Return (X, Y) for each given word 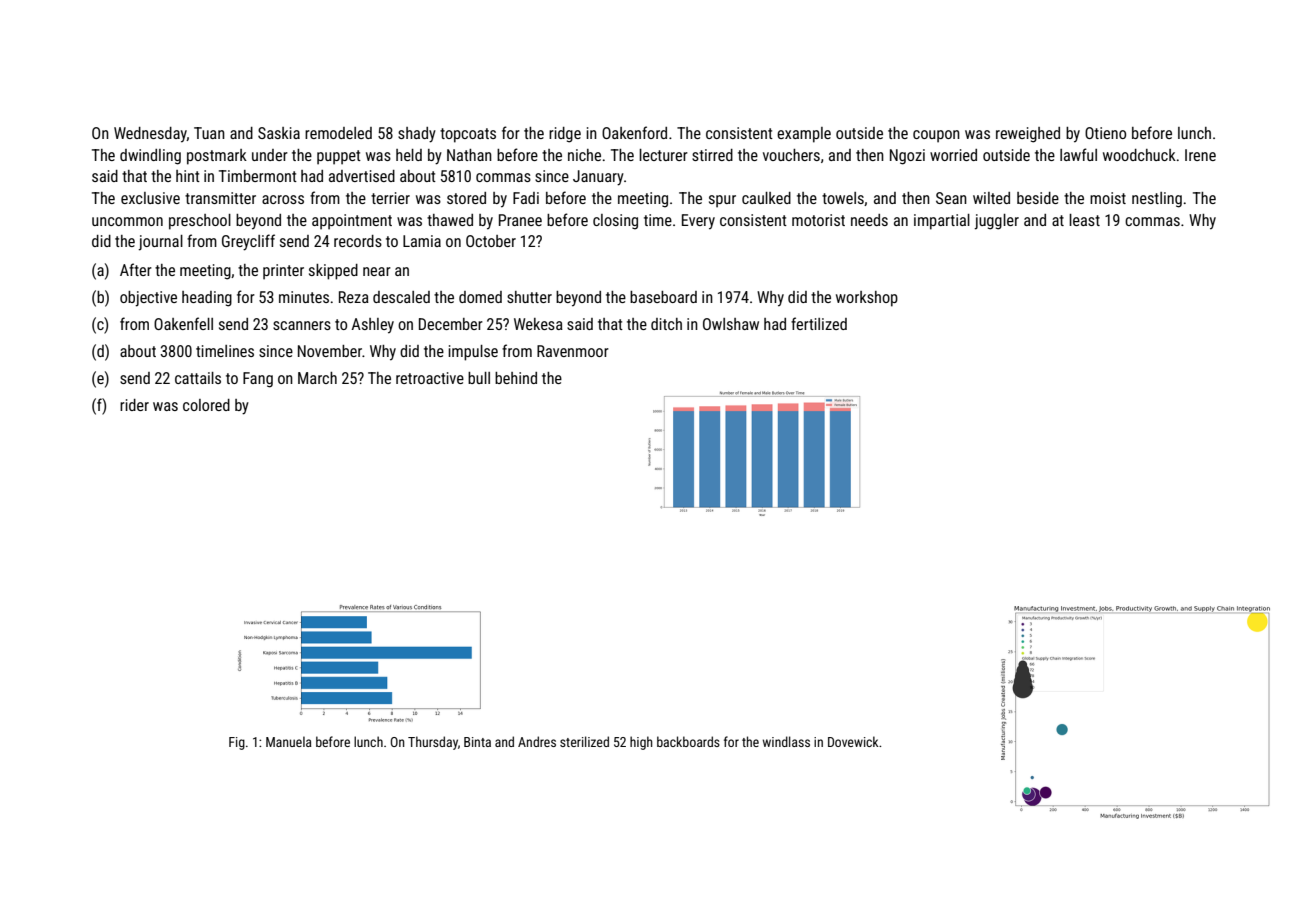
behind (516, 378)
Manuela (288, 741)
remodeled (338, 133)
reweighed (1028, 135)
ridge (565, 135)
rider (134, 405)
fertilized (819, 323)
